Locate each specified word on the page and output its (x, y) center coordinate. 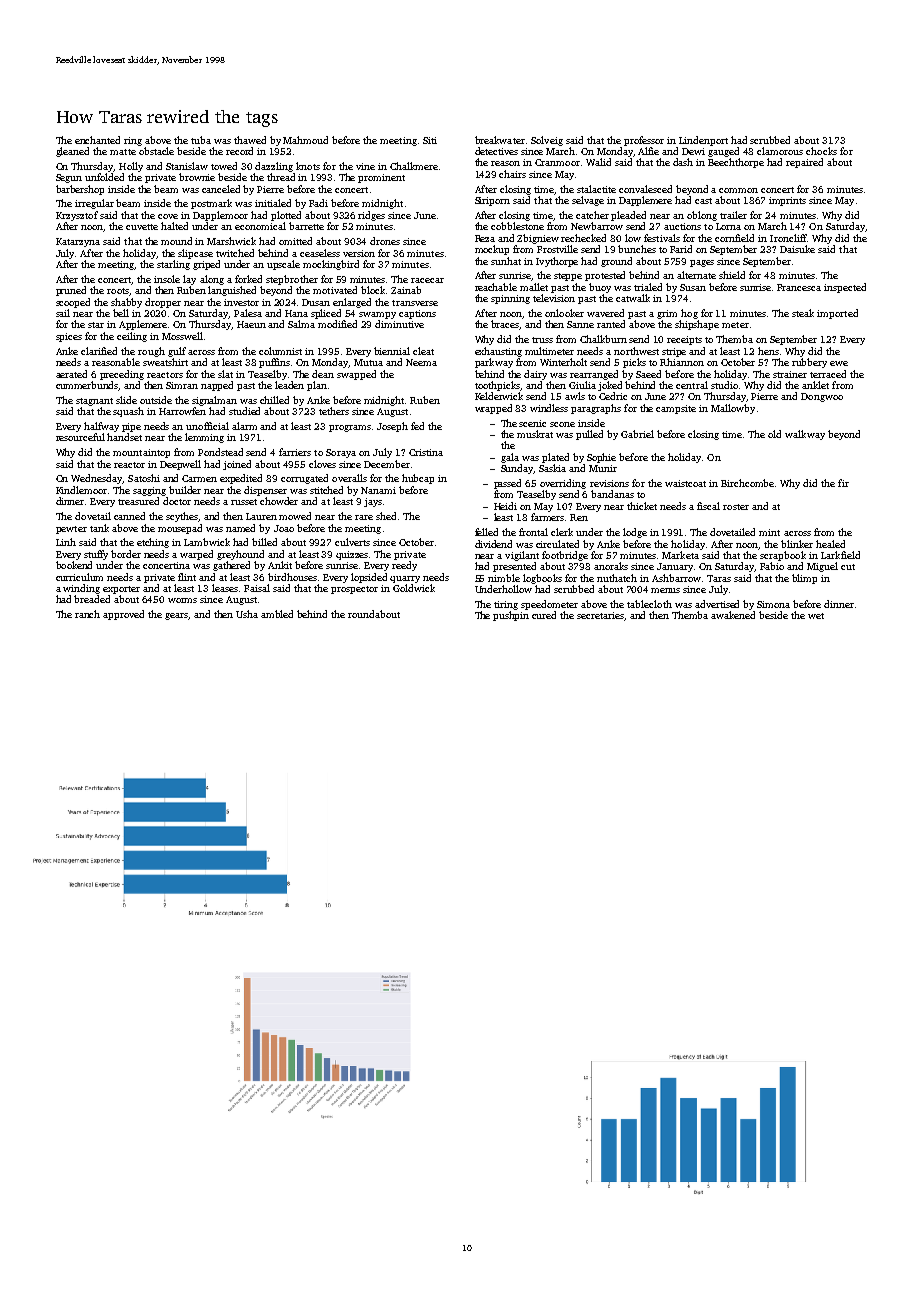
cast (703, 201)
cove (168, 216)
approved (123, 615)
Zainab (406, 290)
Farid (681, 249)
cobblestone (517, 226)
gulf (177, 352)
